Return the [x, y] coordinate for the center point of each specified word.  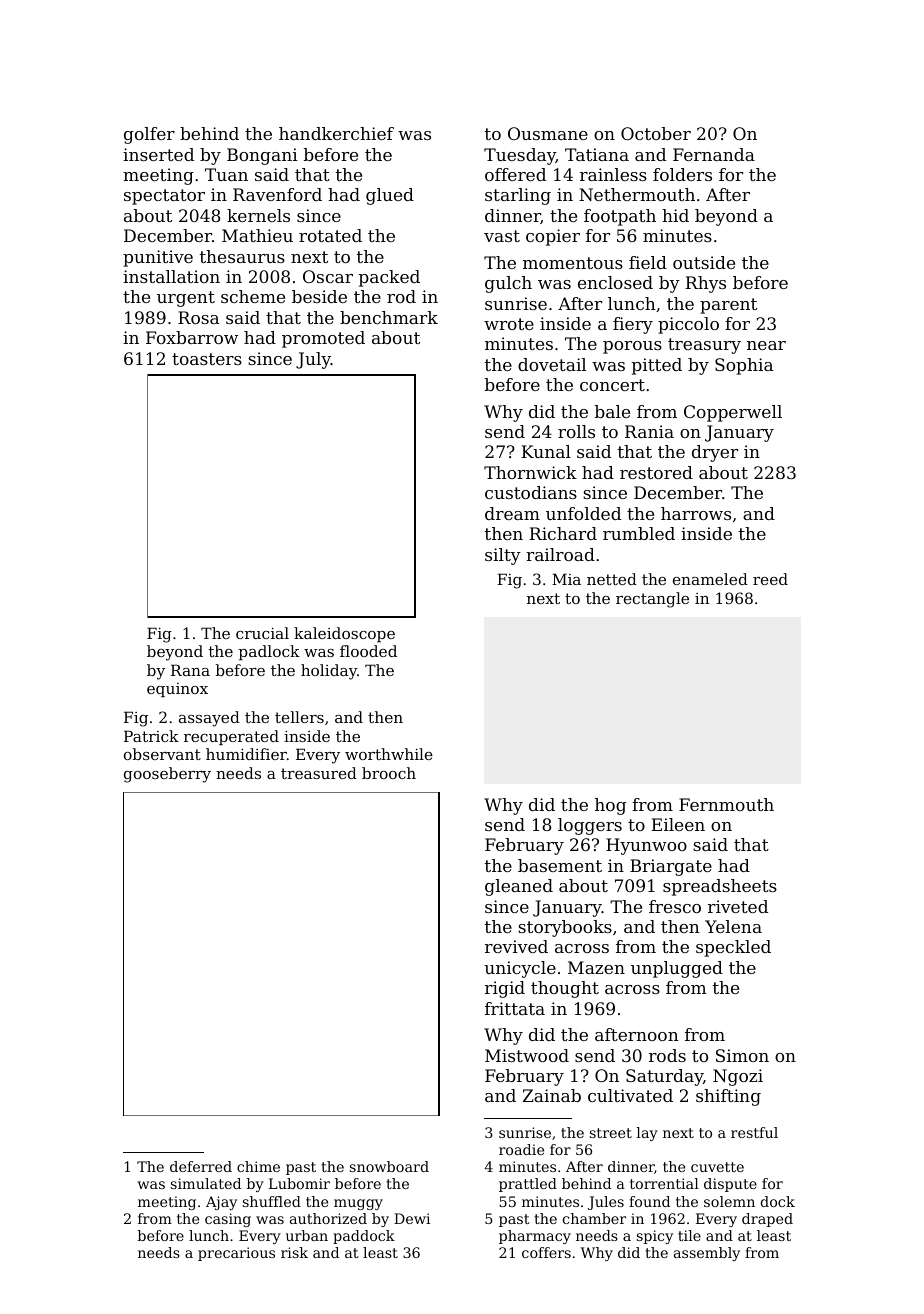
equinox [177, 690]
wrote [509, 324]
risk [294, 1252]
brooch [389, 773]
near [766, 345]
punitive [158, 258]
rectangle [652, 600]
